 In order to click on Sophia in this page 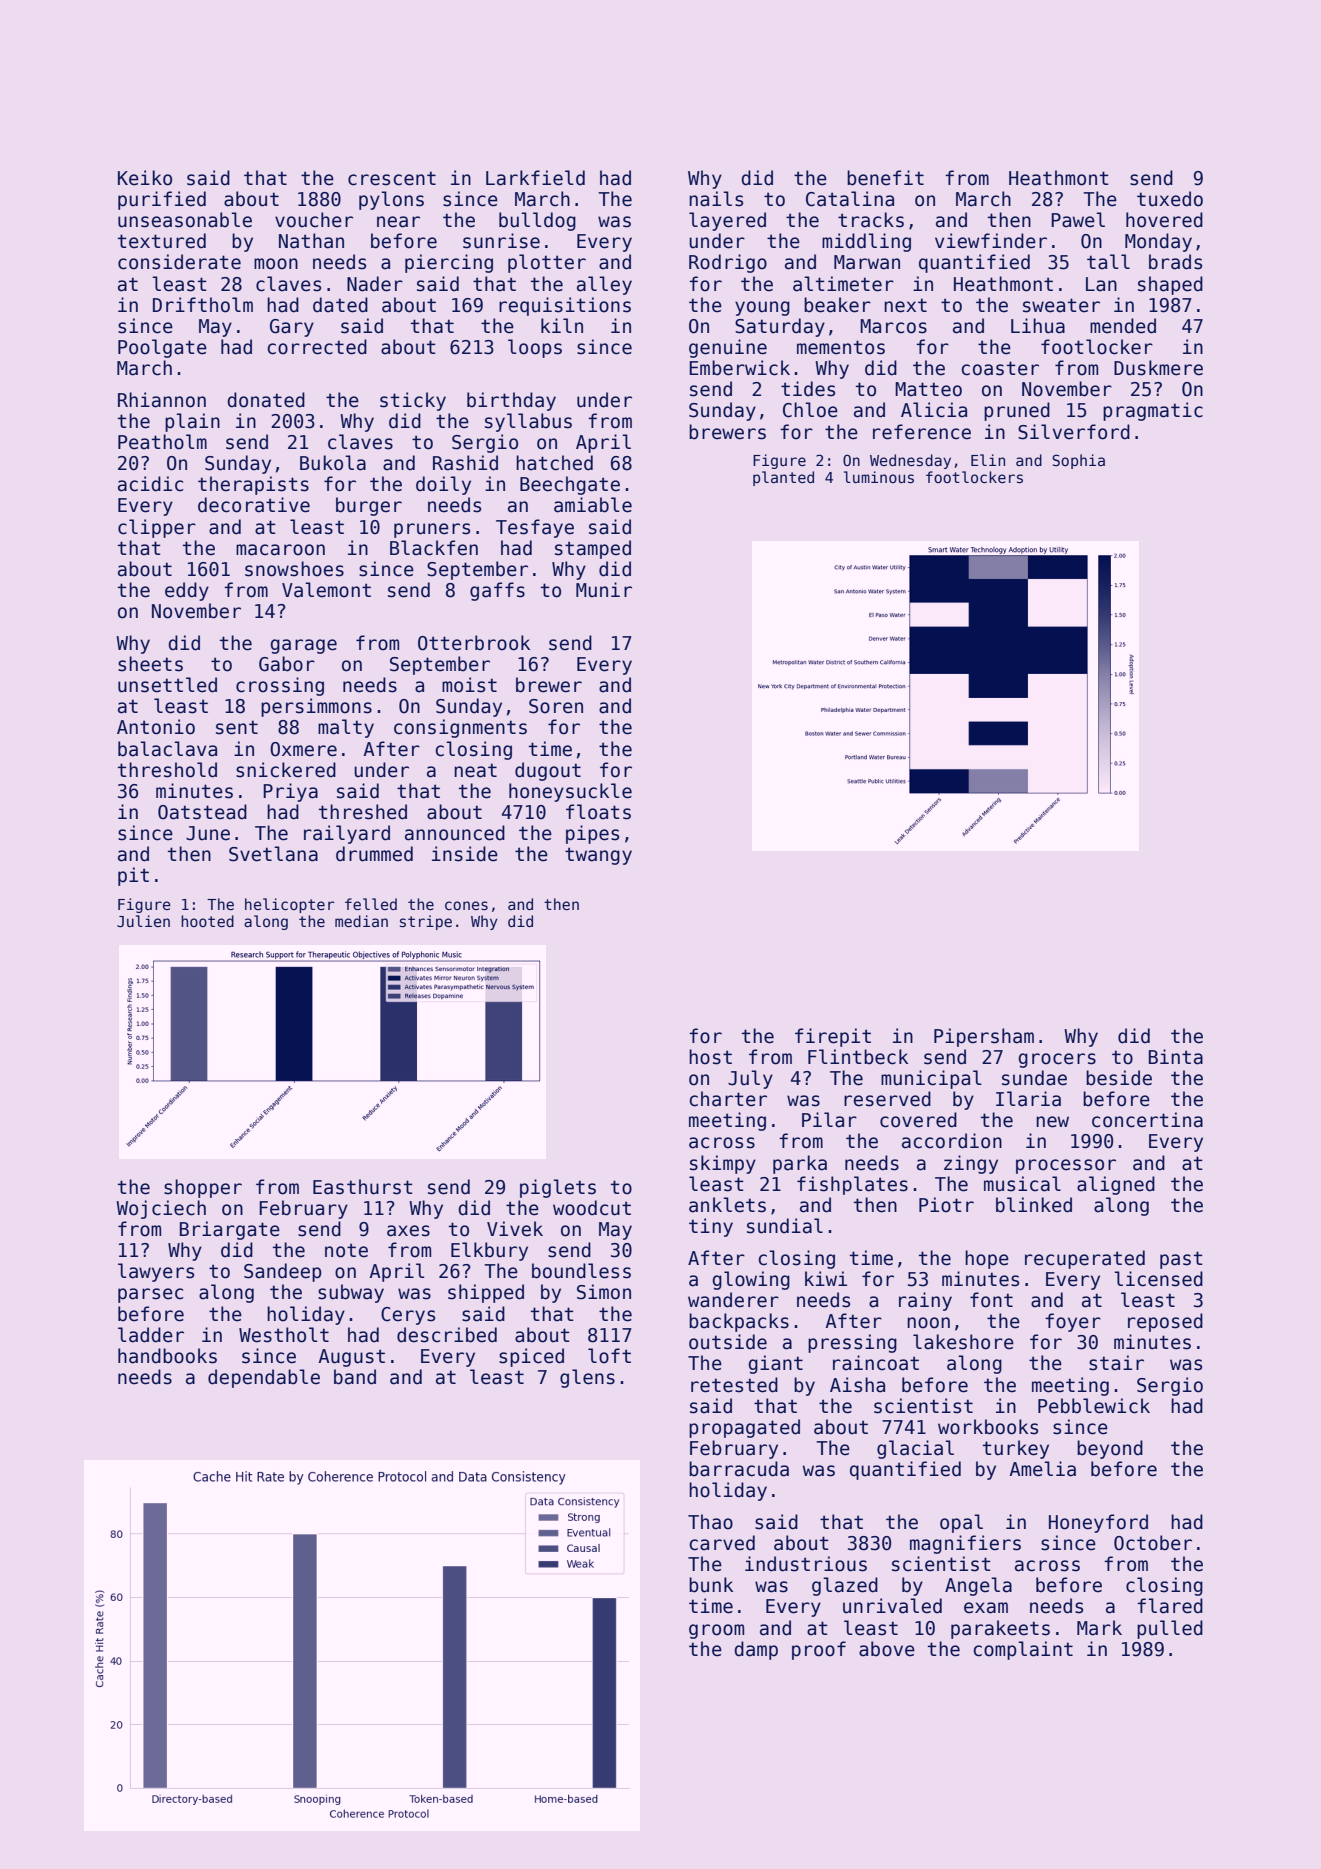, I will do `click(1078, 461)`.
